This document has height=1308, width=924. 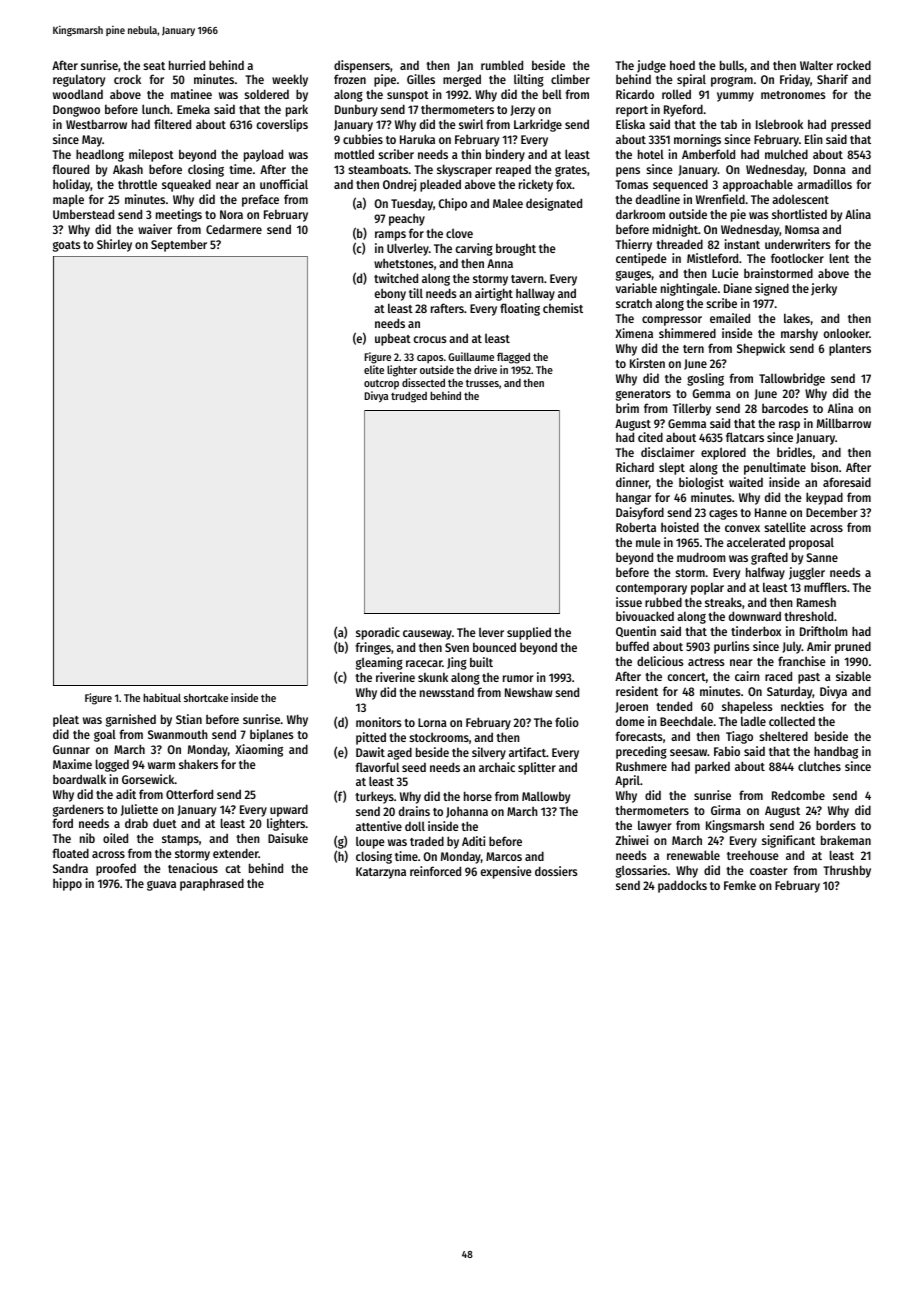 I want to click on swirl, so click(x=471, y=124).
